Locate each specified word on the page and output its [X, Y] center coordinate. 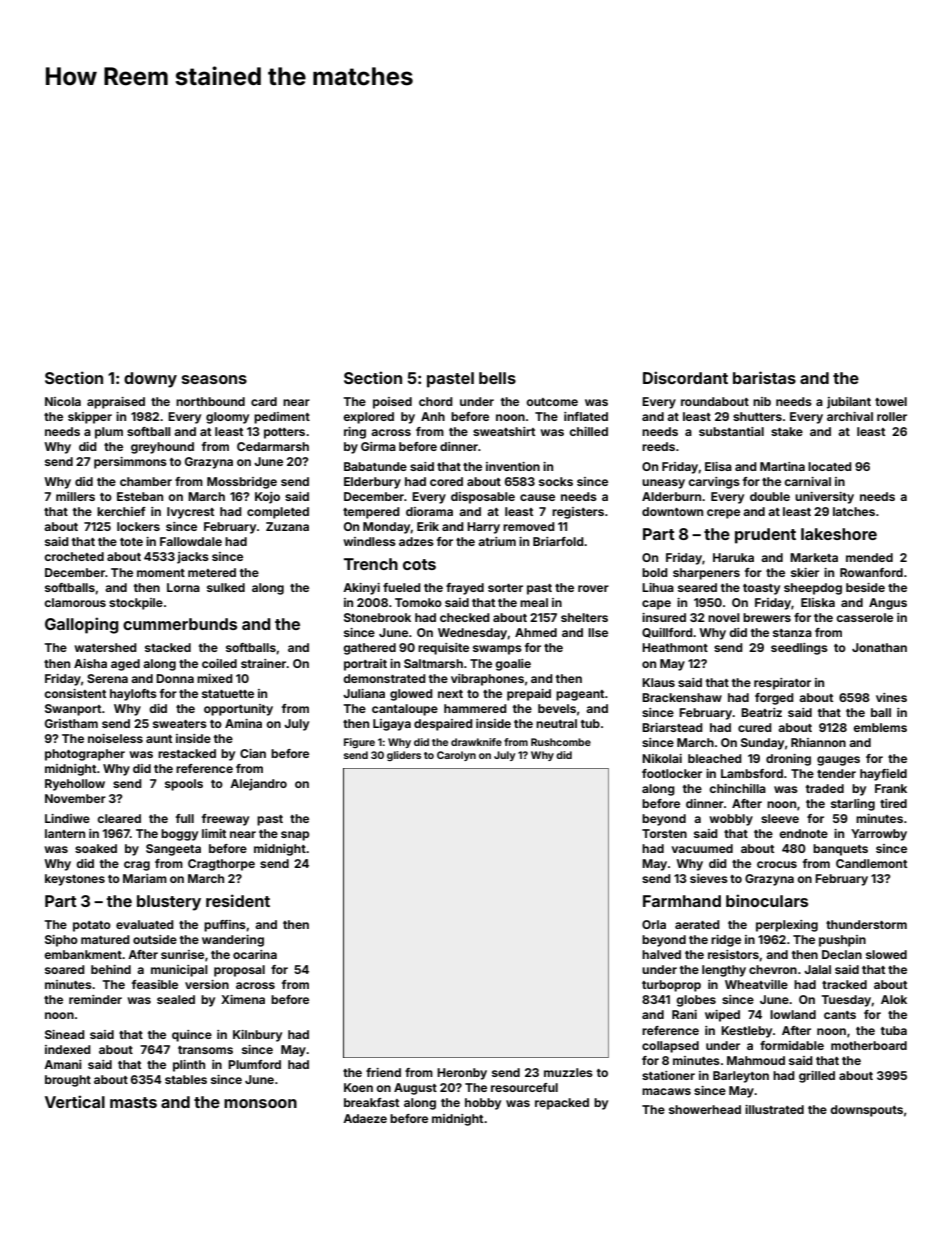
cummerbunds [180, 624]
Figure [359, 743]
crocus [777, 864]
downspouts [866, 1111]
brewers [767, 617]
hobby [483, 1104]
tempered [371, 513]
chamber [146, 481]
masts [133, 1102]
